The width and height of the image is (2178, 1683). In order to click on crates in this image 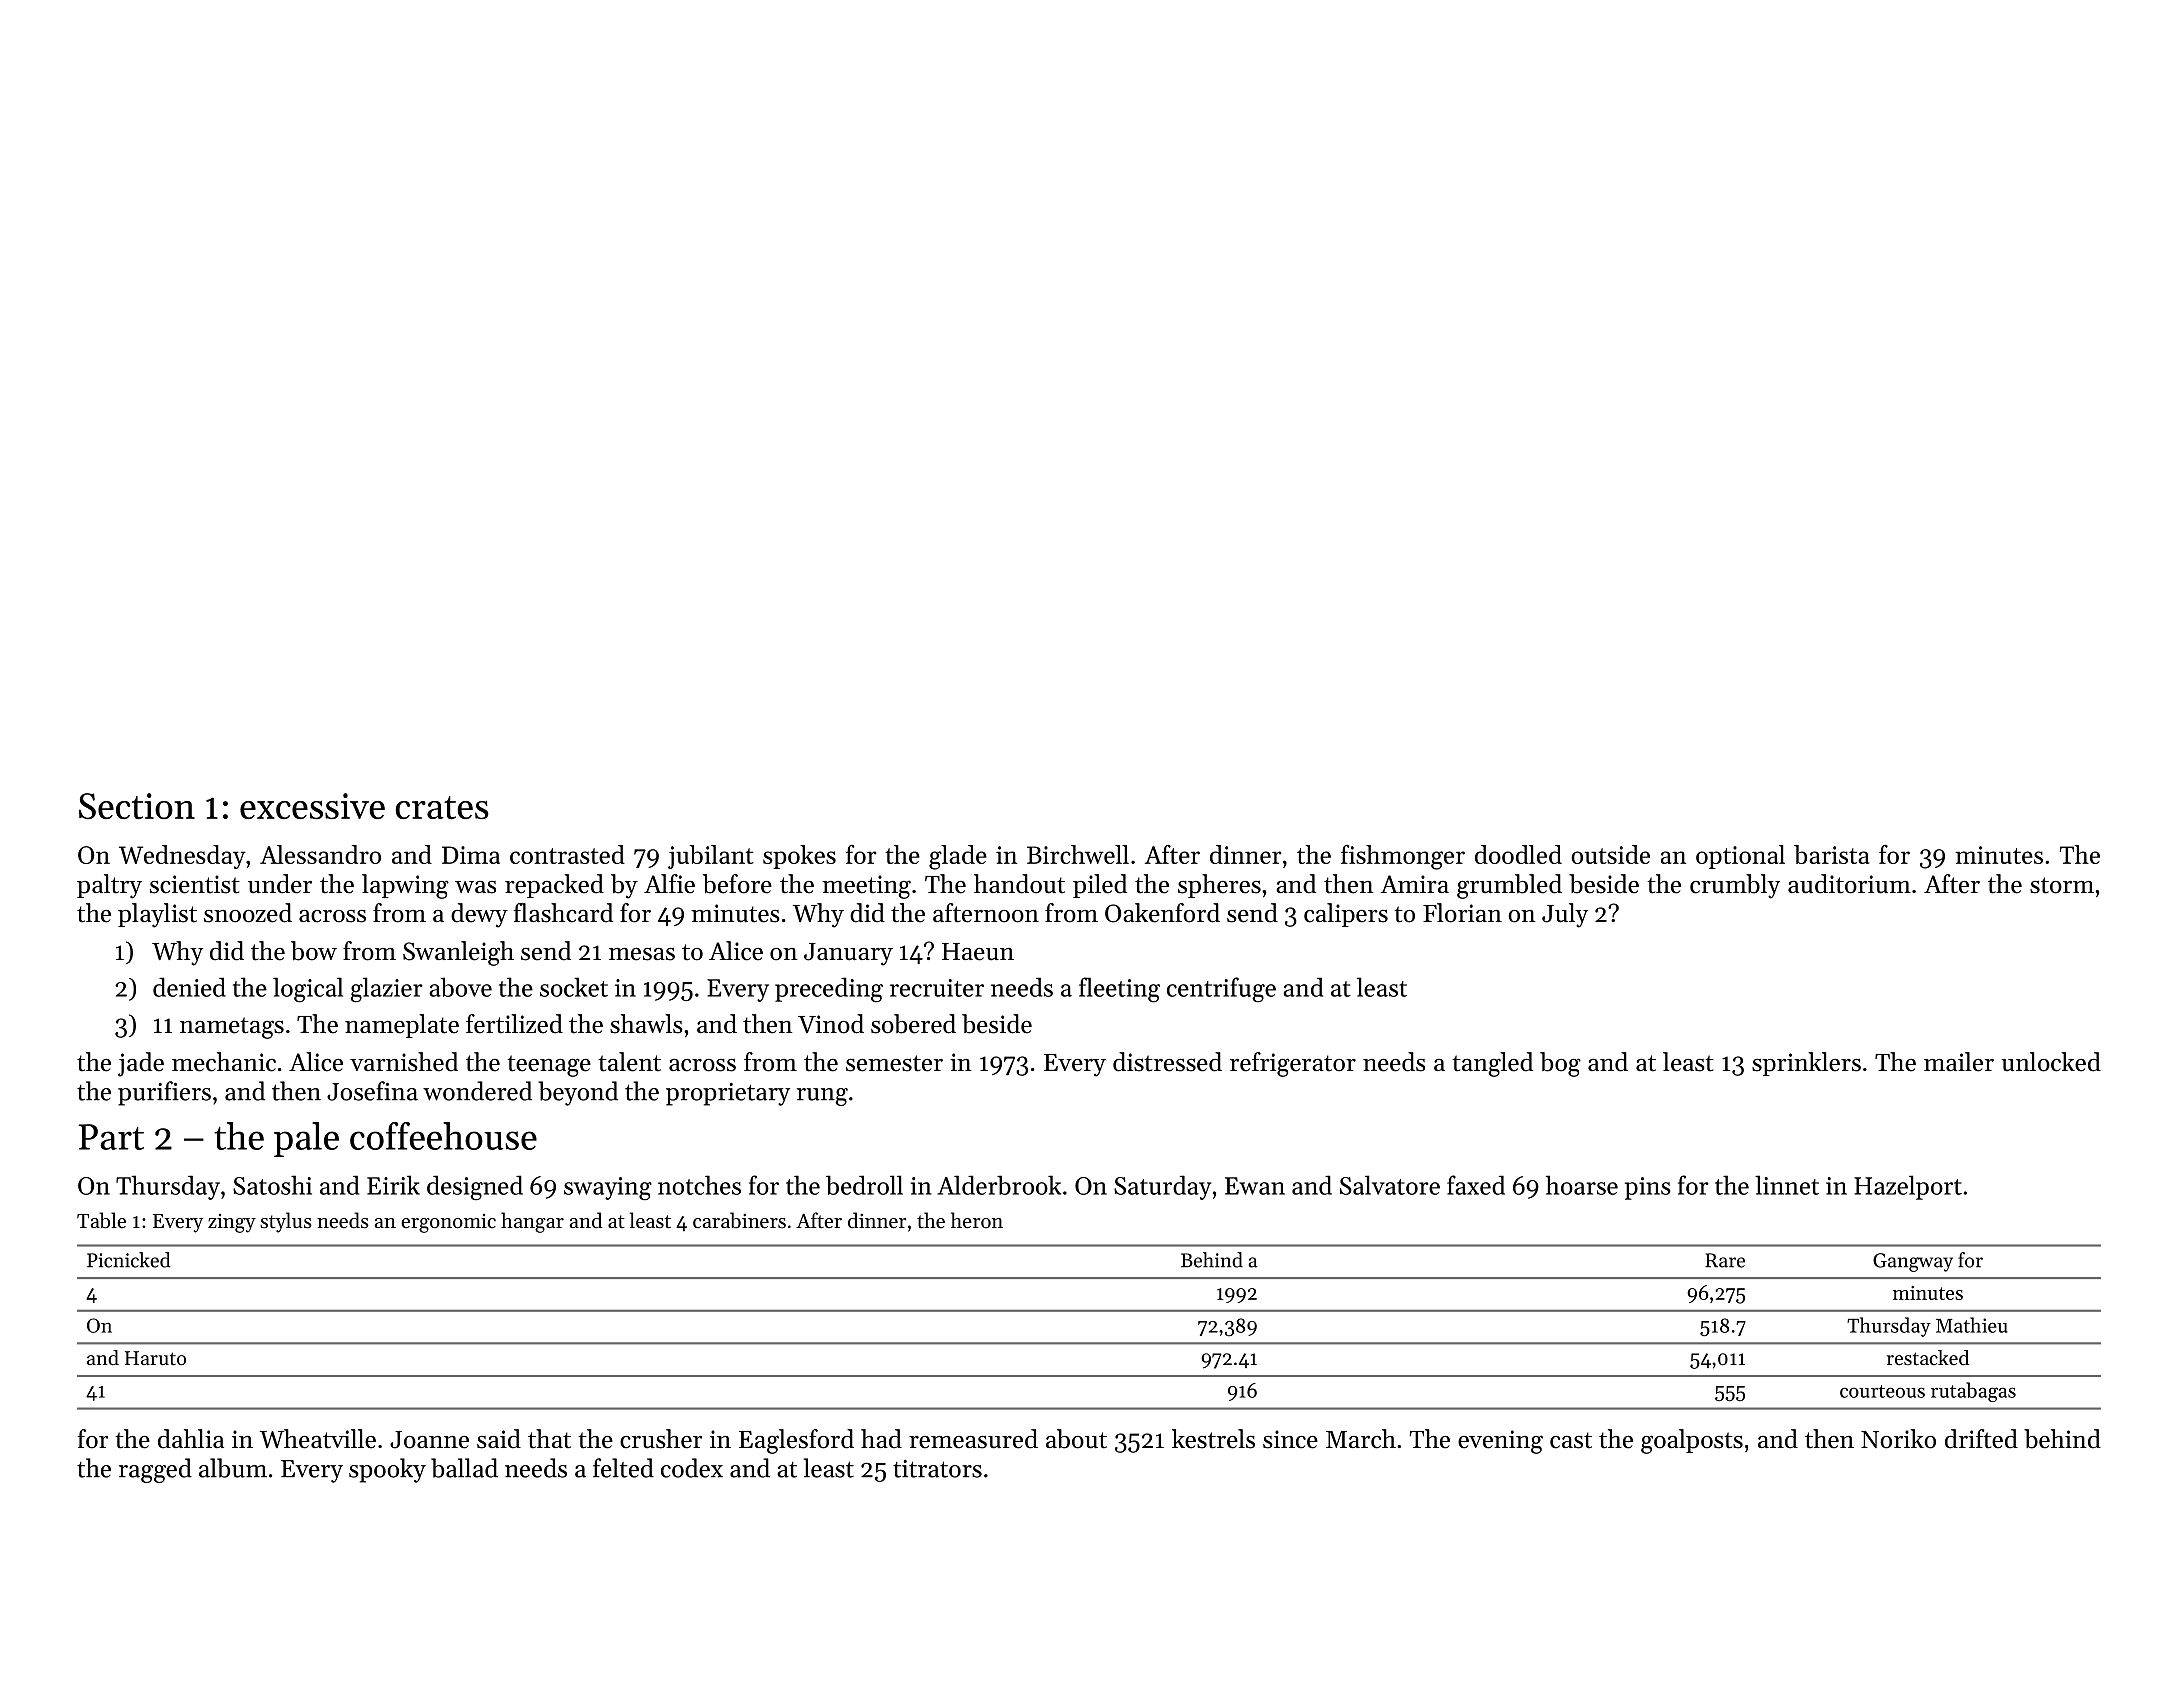, I will do `click(442, 808)`.
